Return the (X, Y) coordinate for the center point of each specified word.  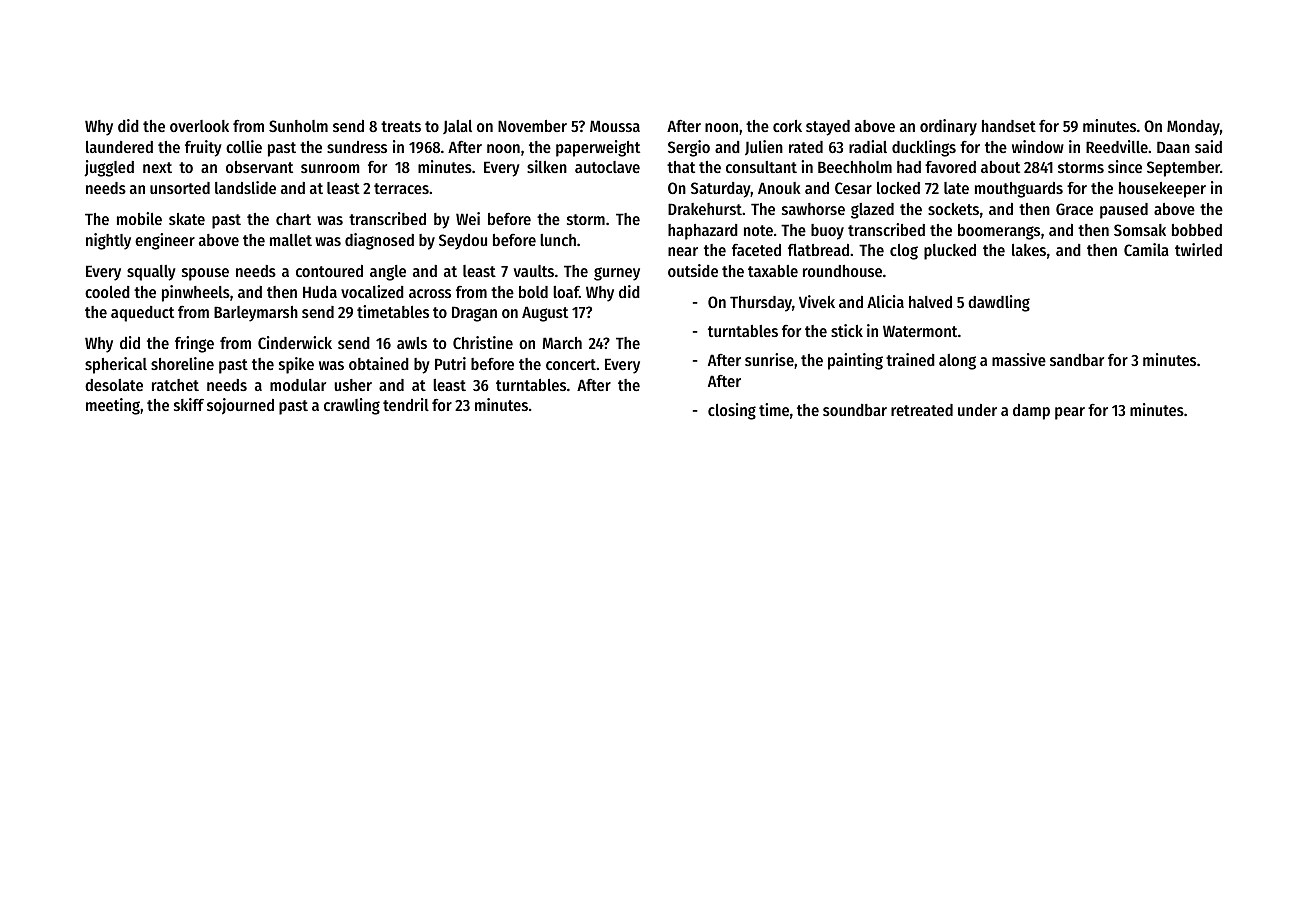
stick (847, 330)
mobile (139, 218)
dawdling (999, 303)
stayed (828, 128)
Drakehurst (705, 209)
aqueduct (142, 314)
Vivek (817, 301)
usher (353, 385)
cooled (107, 292)
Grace (1074, 209)
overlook (199, 126)
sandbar (1077, 360)
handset (1009, 126)
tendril (406, 404)
